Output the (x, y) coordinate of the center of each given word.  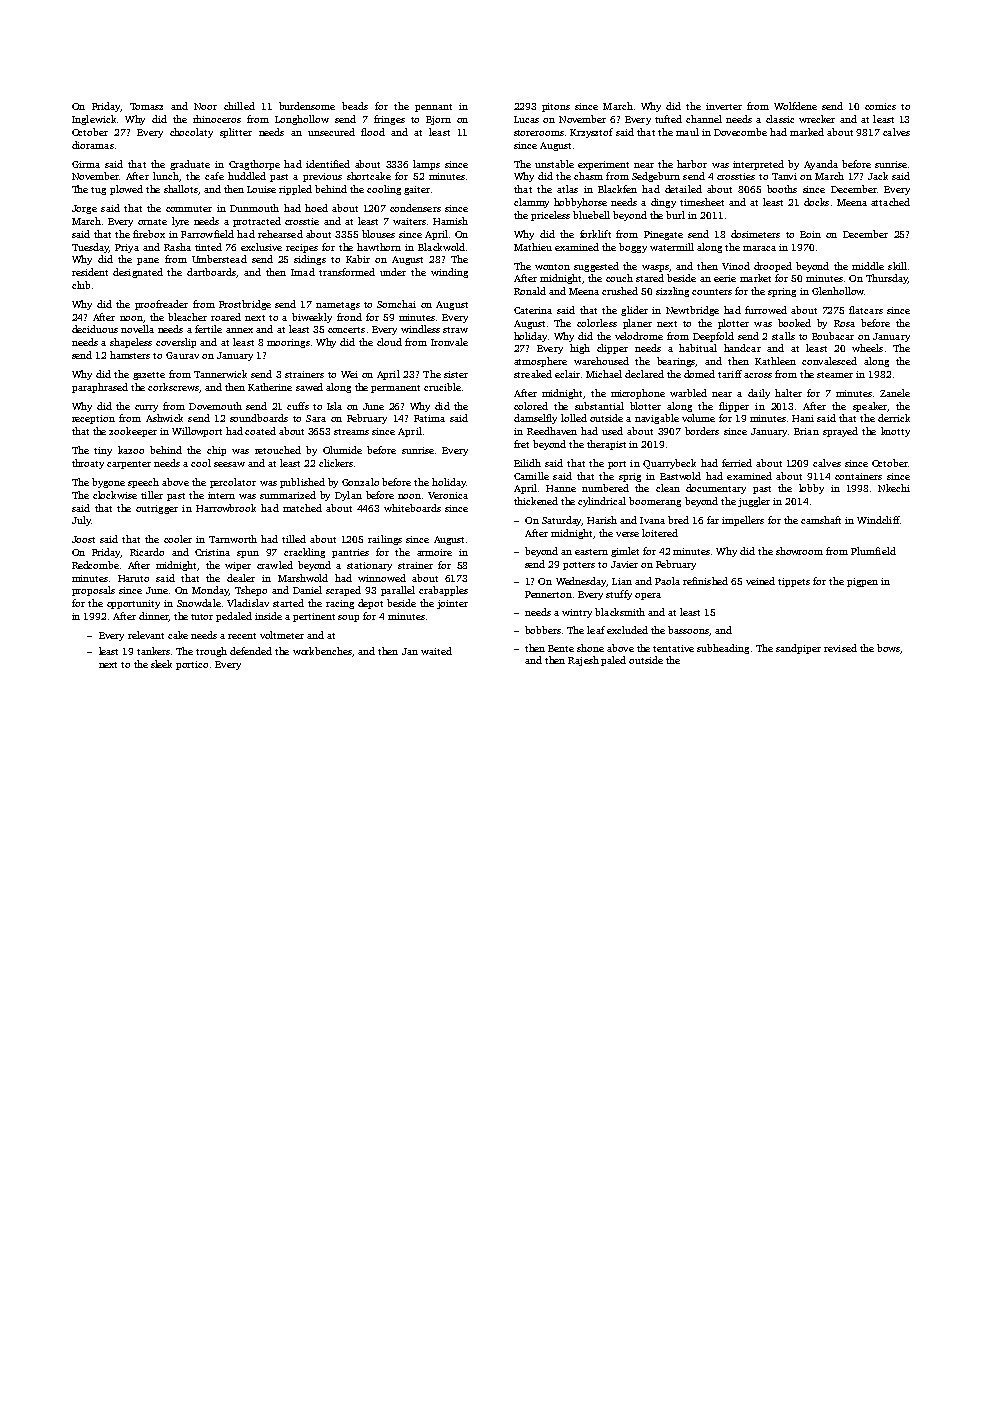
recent (242, 636)
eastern (591, 552)
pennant (433, 108)
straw (455, 330)
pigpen (862, 582)
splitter (236, 133)
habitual (698, 348)
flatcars (866, 310)
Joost (83, 539)
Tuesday (90, 248)
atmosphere (540, 362)
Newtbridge (692, 311)
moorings (288, 343)
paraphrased (100, 388)
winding (449, 273)
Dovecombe (740, 132)
